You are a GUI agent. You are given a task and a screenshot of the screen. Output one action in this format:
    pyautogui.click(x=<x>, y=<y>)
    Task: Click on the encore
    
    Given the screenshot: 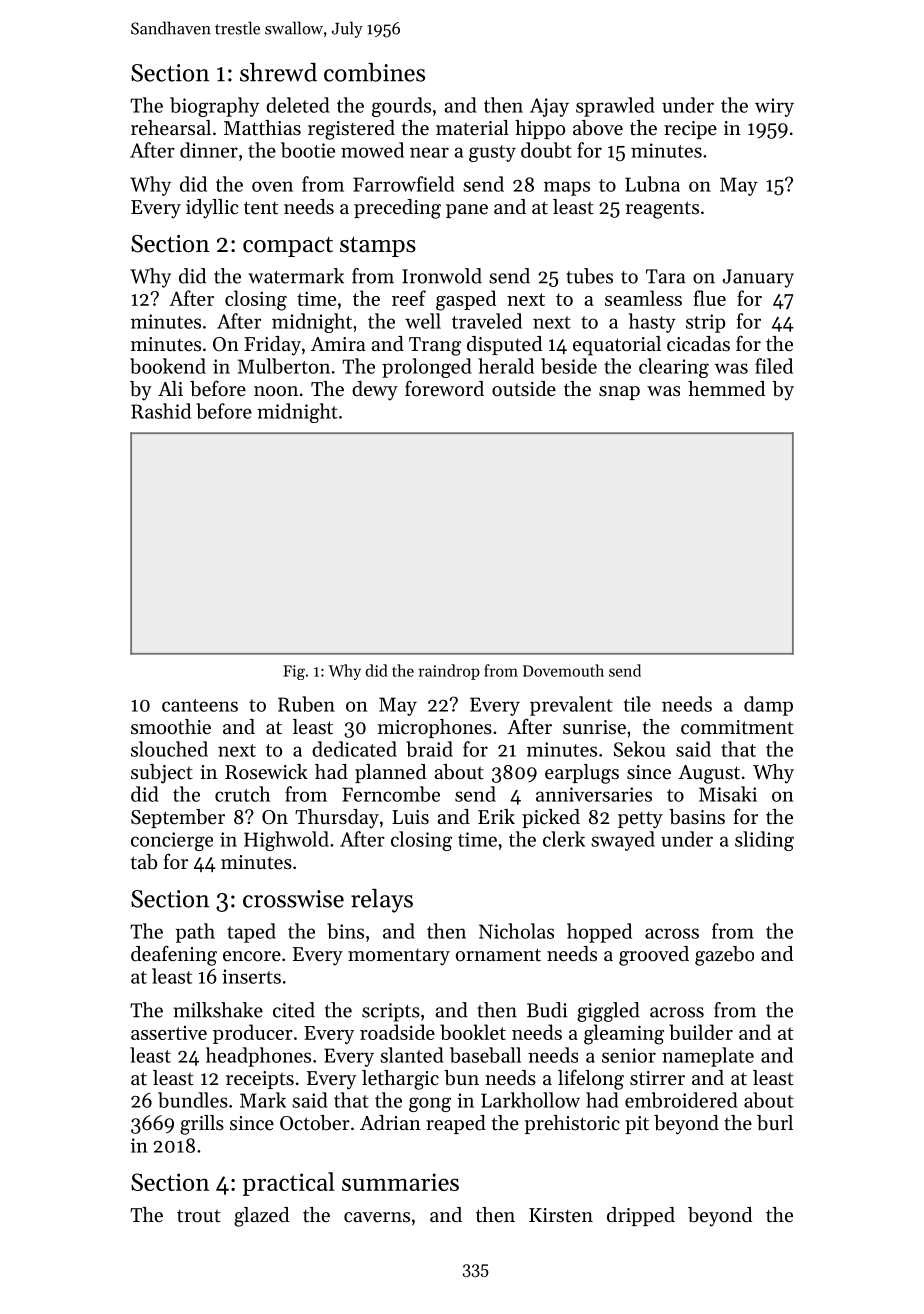 What is the action you would take?
    pyautogui.click(x=252, y=956)
